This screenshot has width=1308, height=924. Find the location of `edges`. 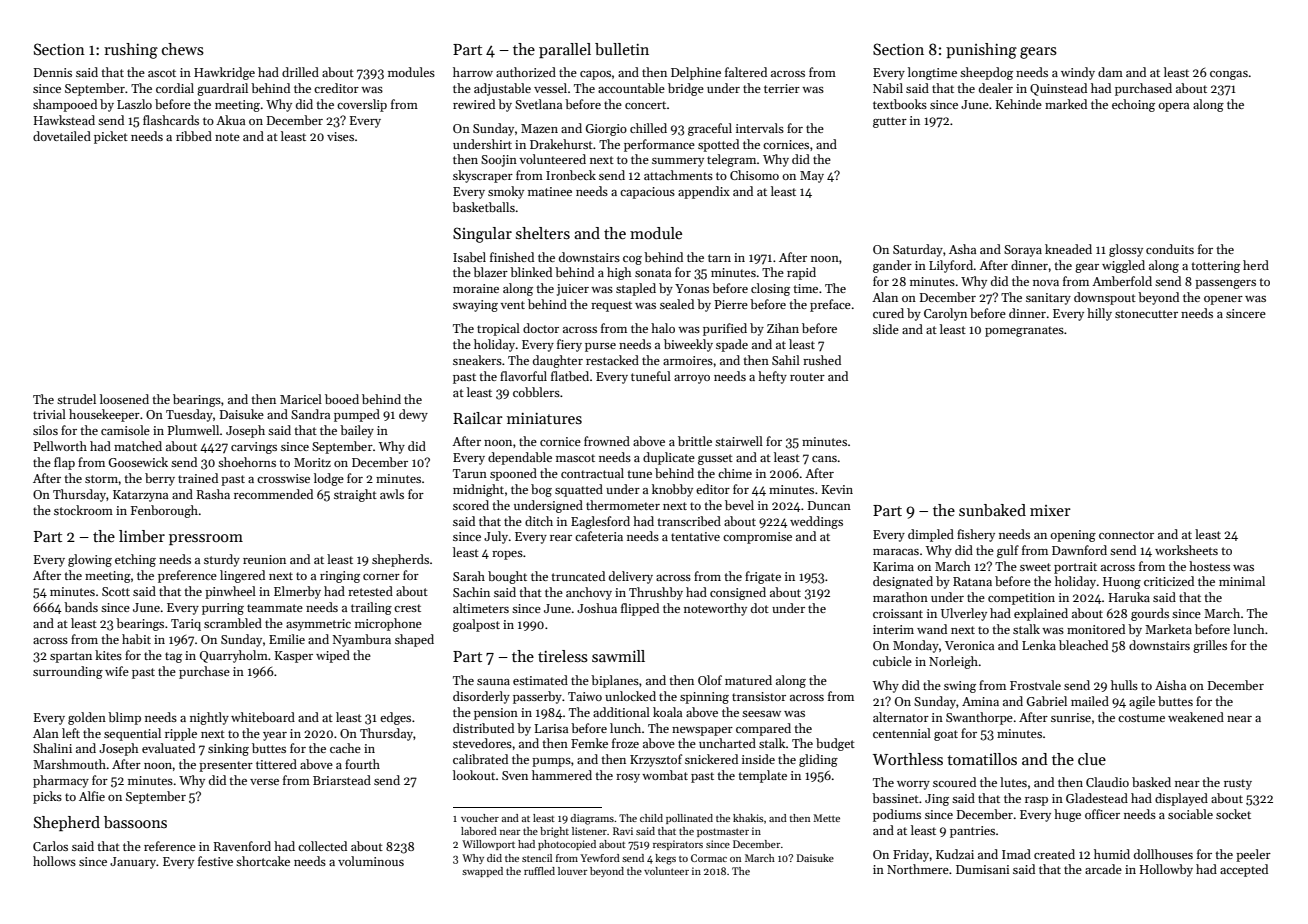

edges is located at coordinates (395, 718).
